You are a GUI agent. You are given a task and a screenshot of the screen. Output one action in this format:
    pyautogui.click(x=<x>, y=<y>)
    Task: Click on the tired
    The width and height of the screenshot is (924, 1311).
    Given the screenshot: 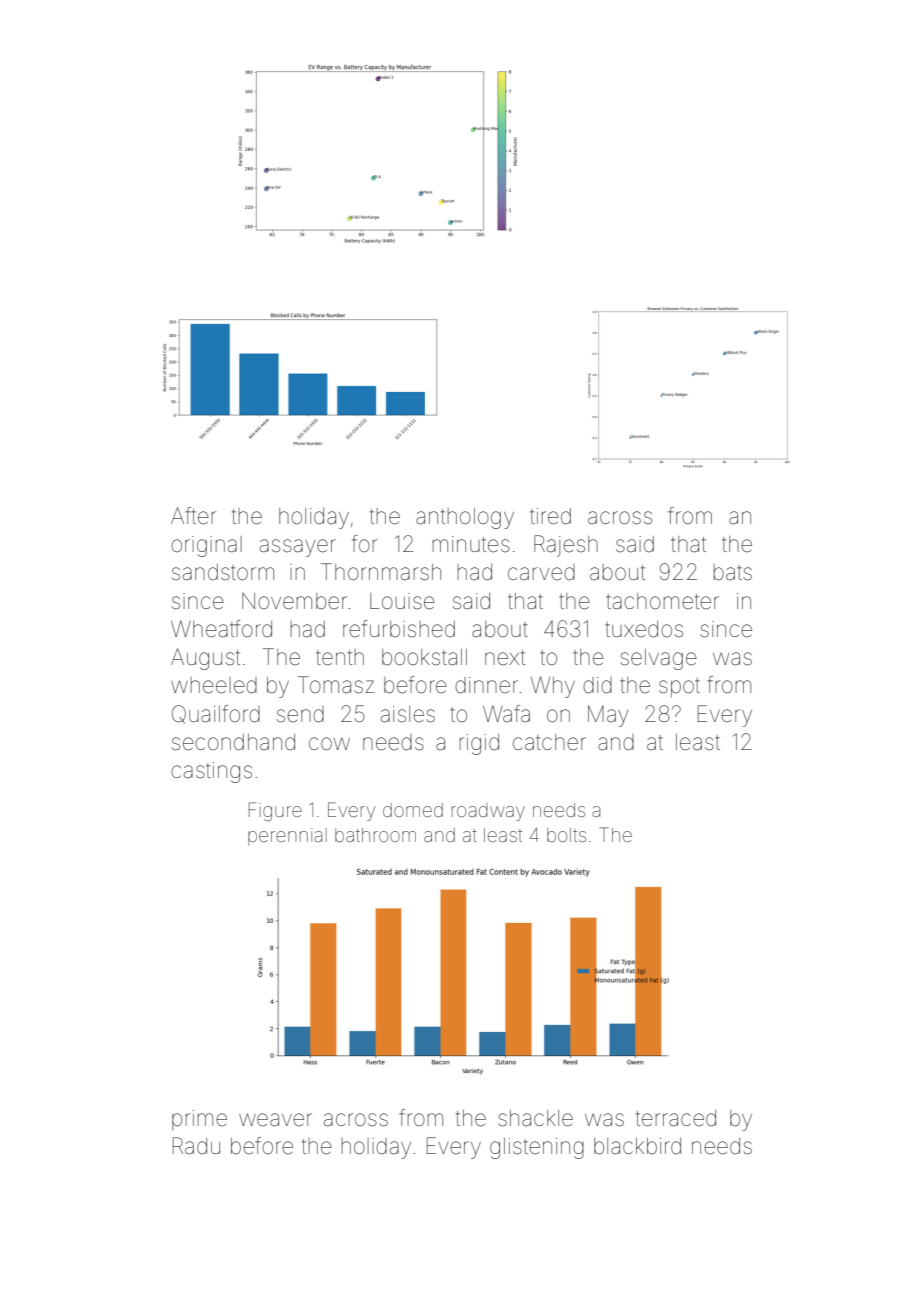 What is the action you would take?
    pyautogui.click(x=550, y=516)
